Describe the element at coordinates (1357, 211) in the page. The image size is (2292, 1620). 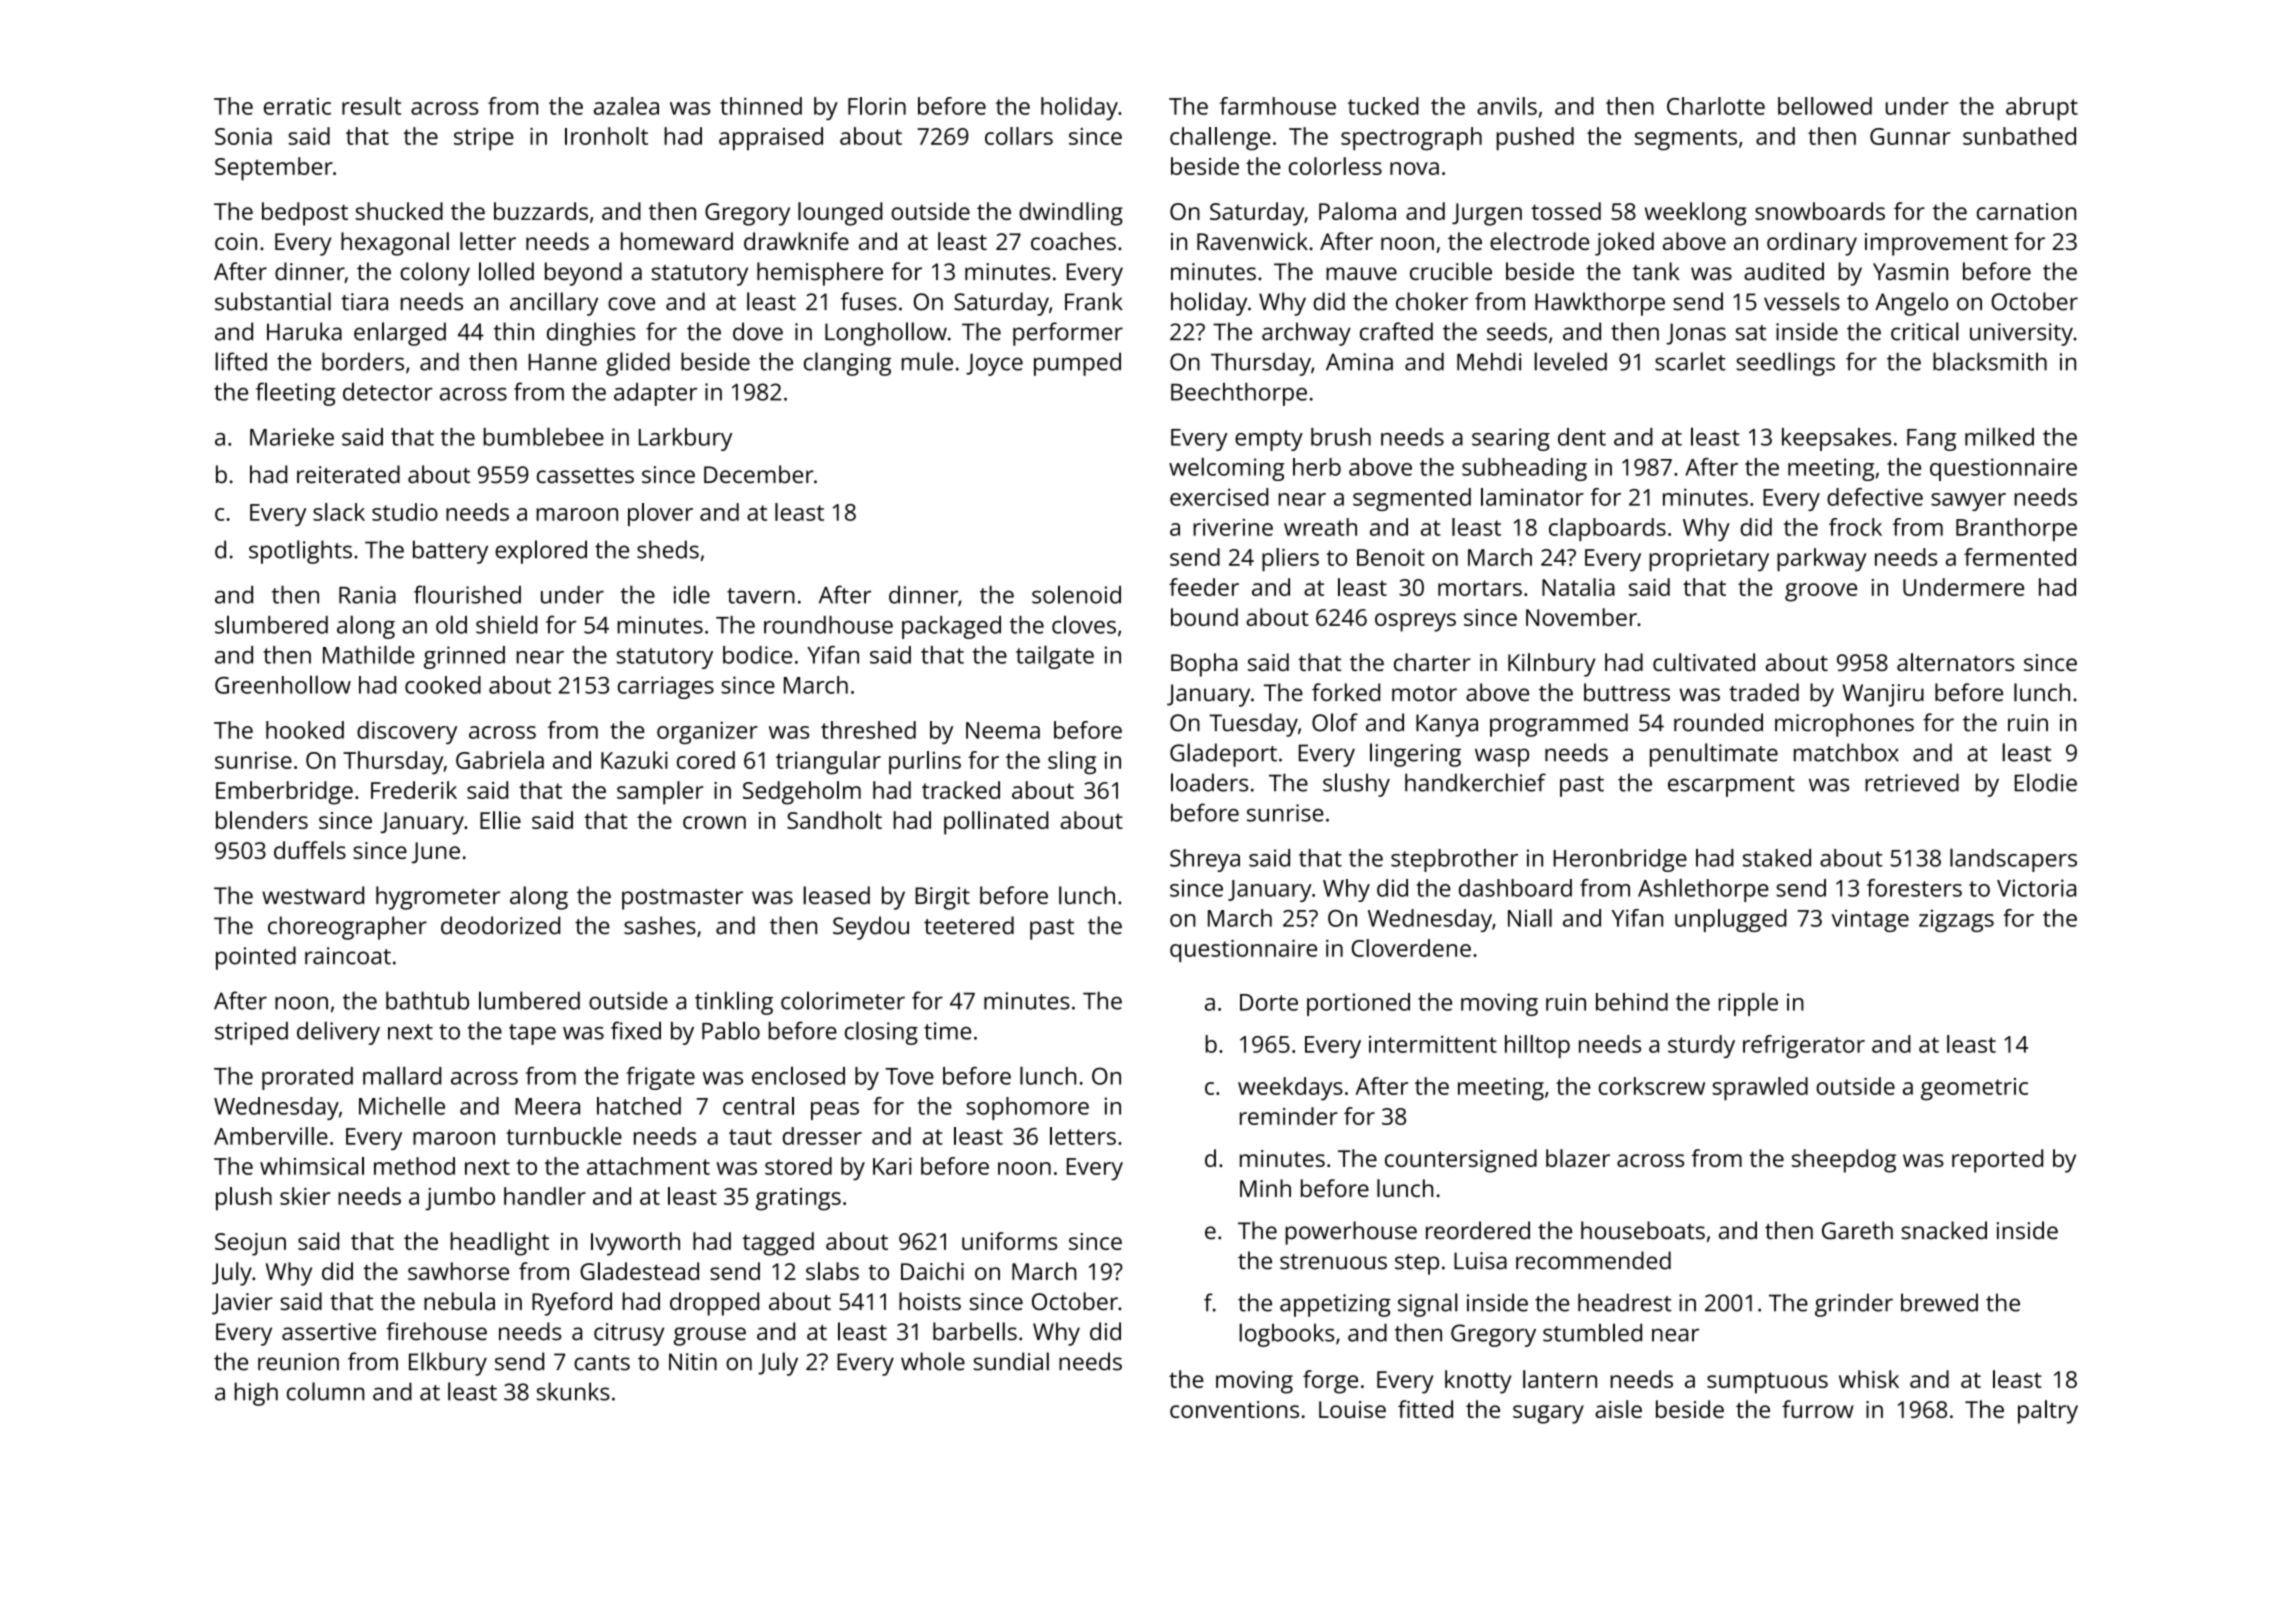
I see `Paloma` at that location.
